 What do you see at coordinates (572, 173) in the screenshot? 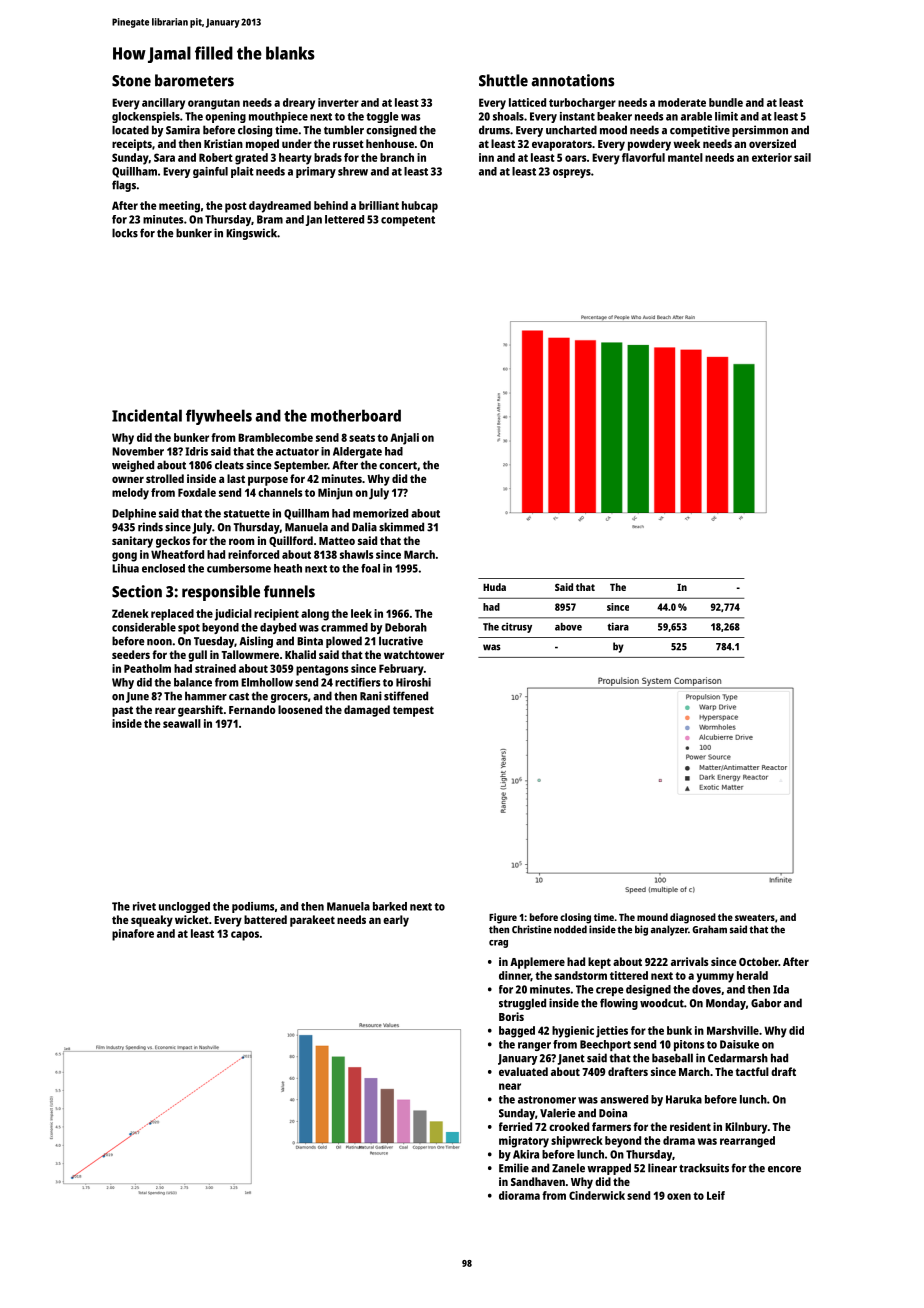
I see `ospreys` at bounding box center [572, 173].
